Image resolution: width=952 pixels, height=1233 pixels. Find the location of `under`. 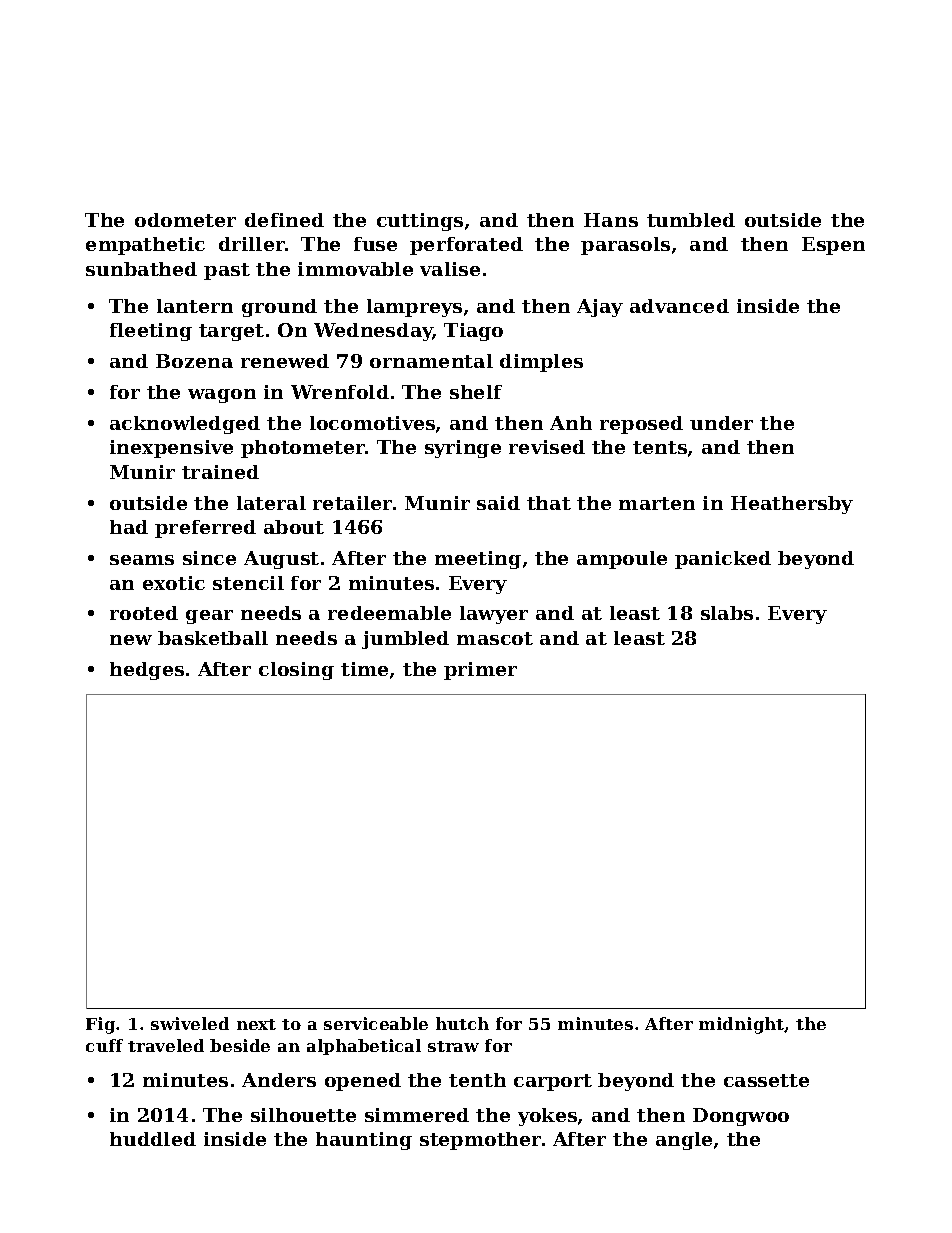

under is located at coordinates (721, 423).
